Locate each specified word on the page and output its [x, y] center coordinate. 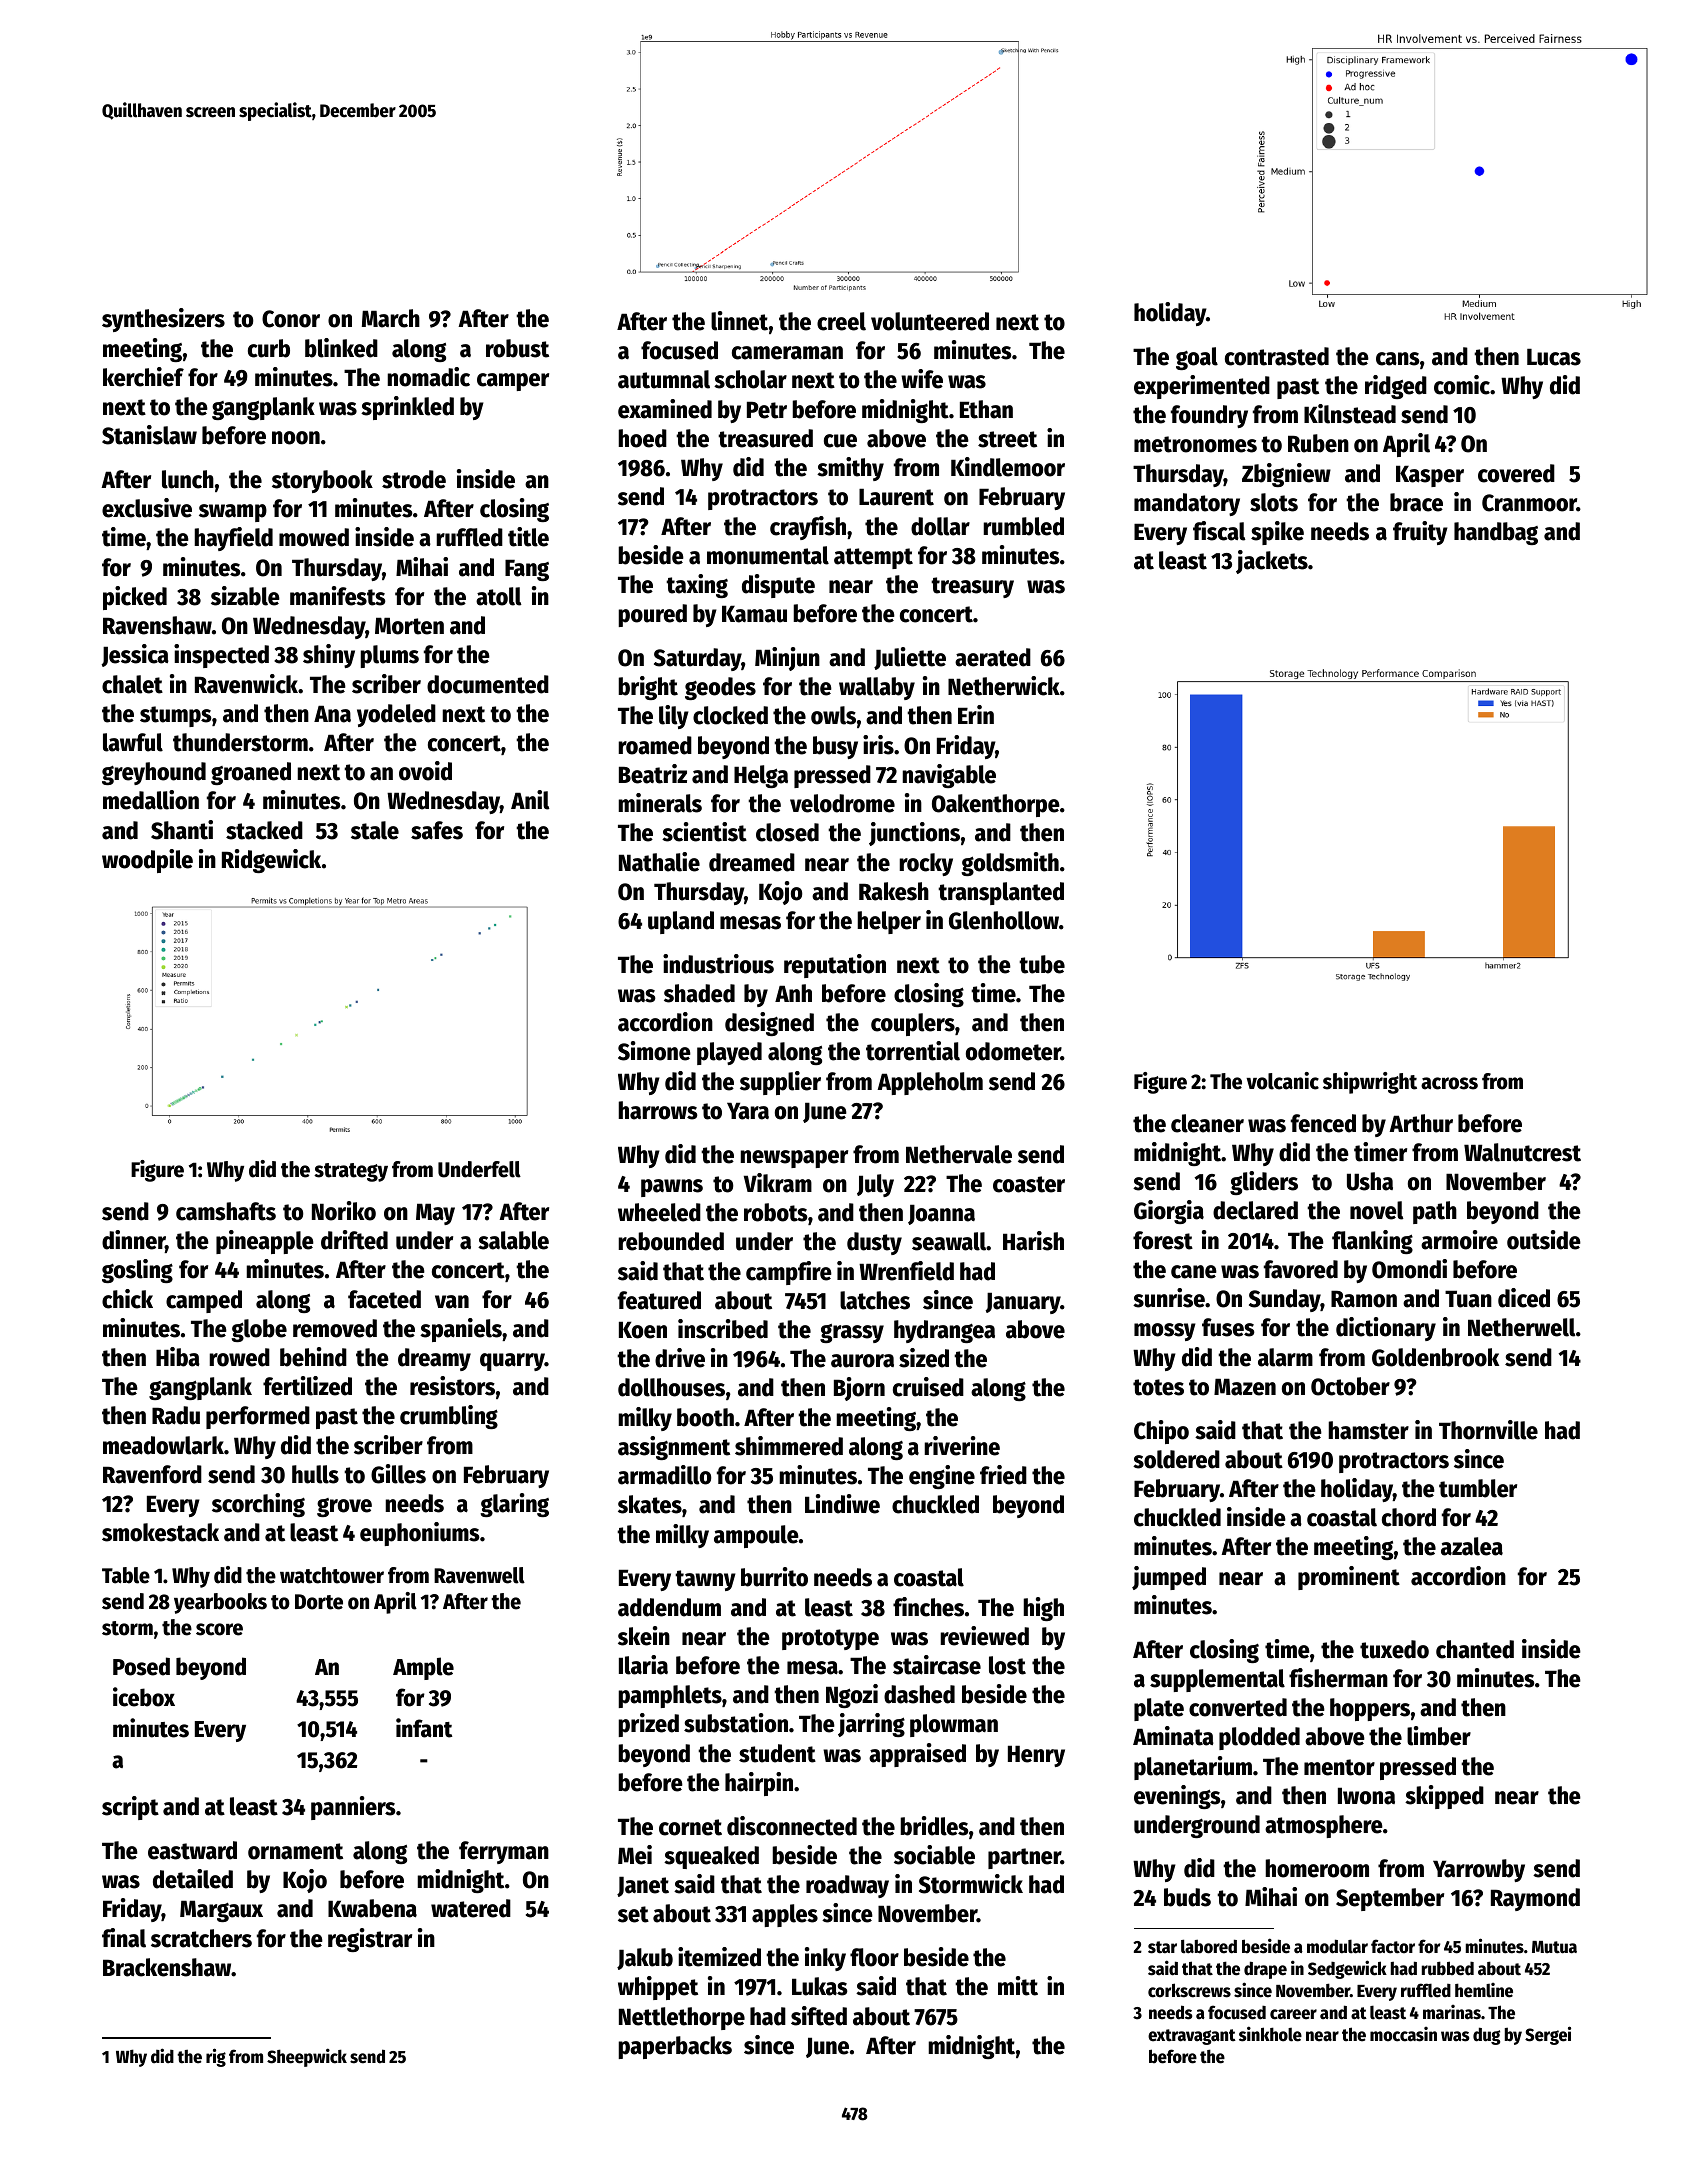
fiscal [1219, 531]
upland [681, 922]
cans [1398, 359]
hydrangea [944, 1331]
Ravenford [152, 1474]
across [1449, 1083]
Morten [409, 626]
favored [1301, 1269]
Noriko [344, 1211]
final [124, 1938]
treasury [972, 587]
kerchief [143, 377]
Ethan [986, 409]
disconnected [792, 1826]
